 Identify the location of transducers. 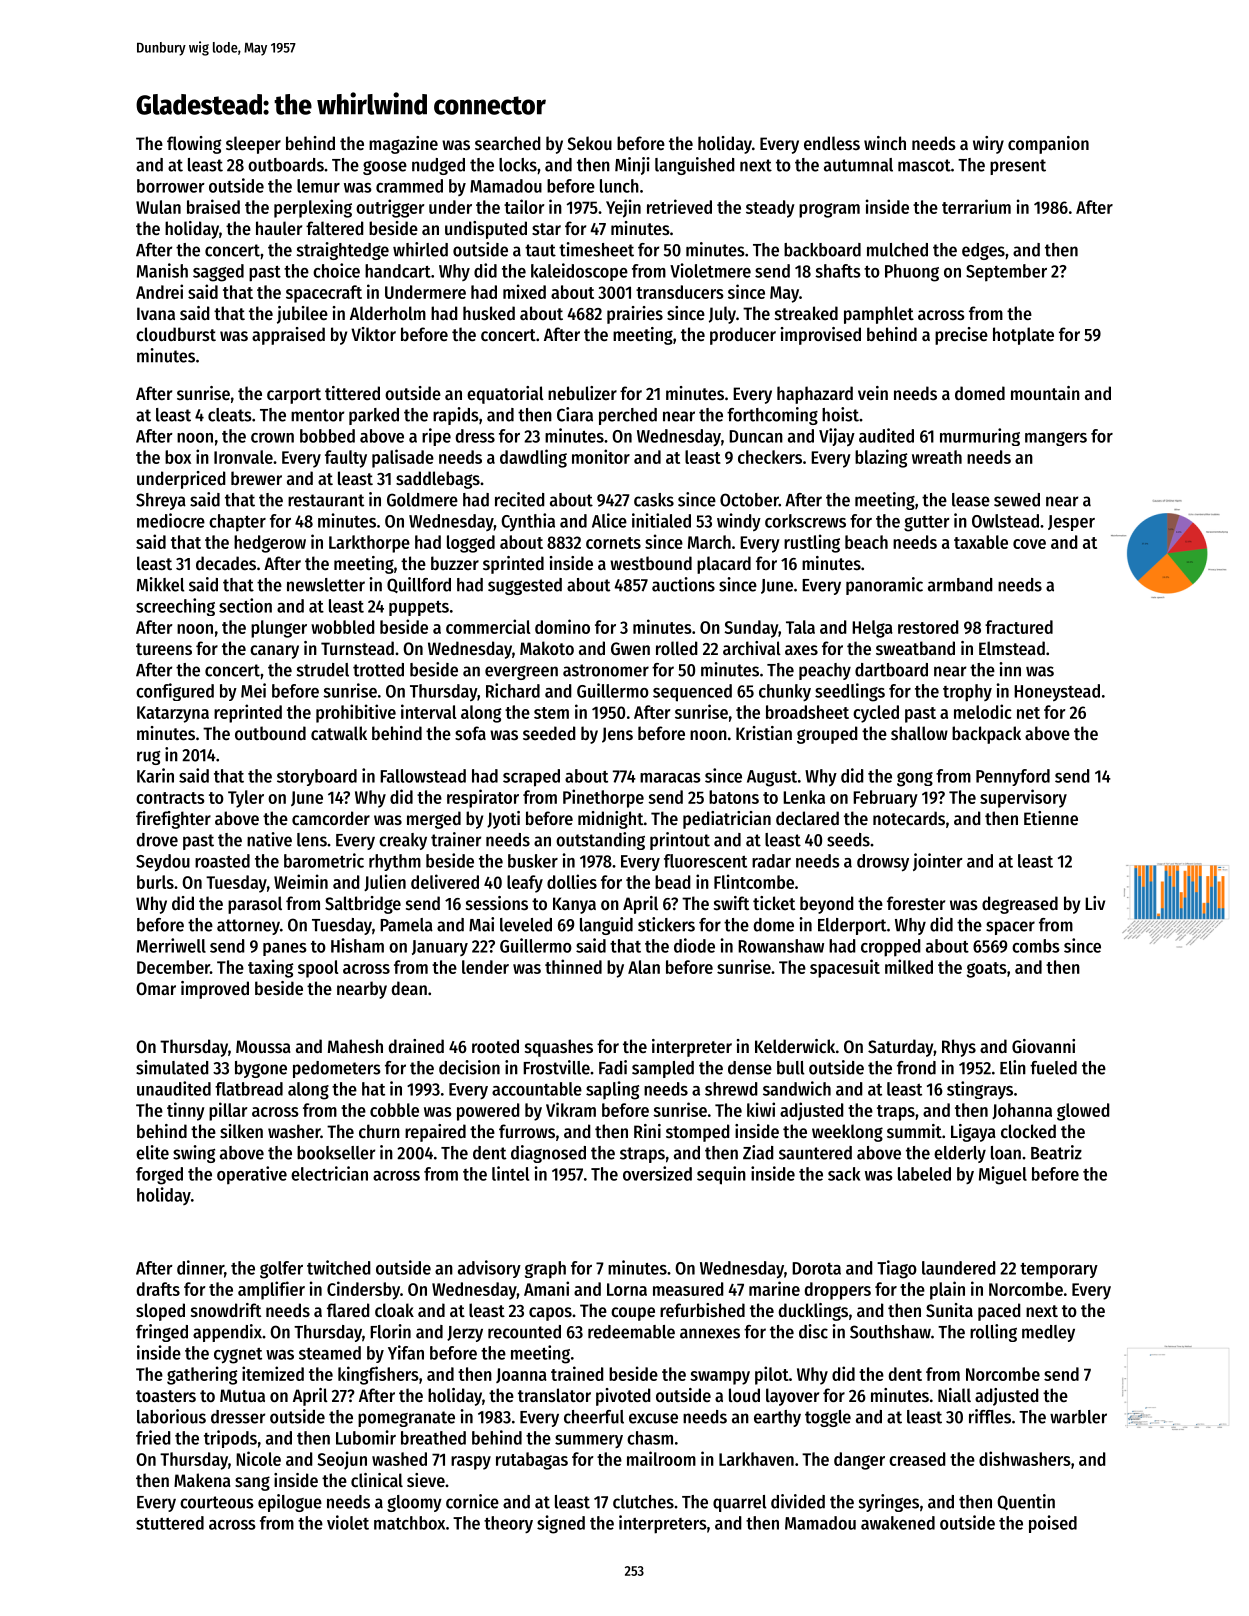
(680, 292).
